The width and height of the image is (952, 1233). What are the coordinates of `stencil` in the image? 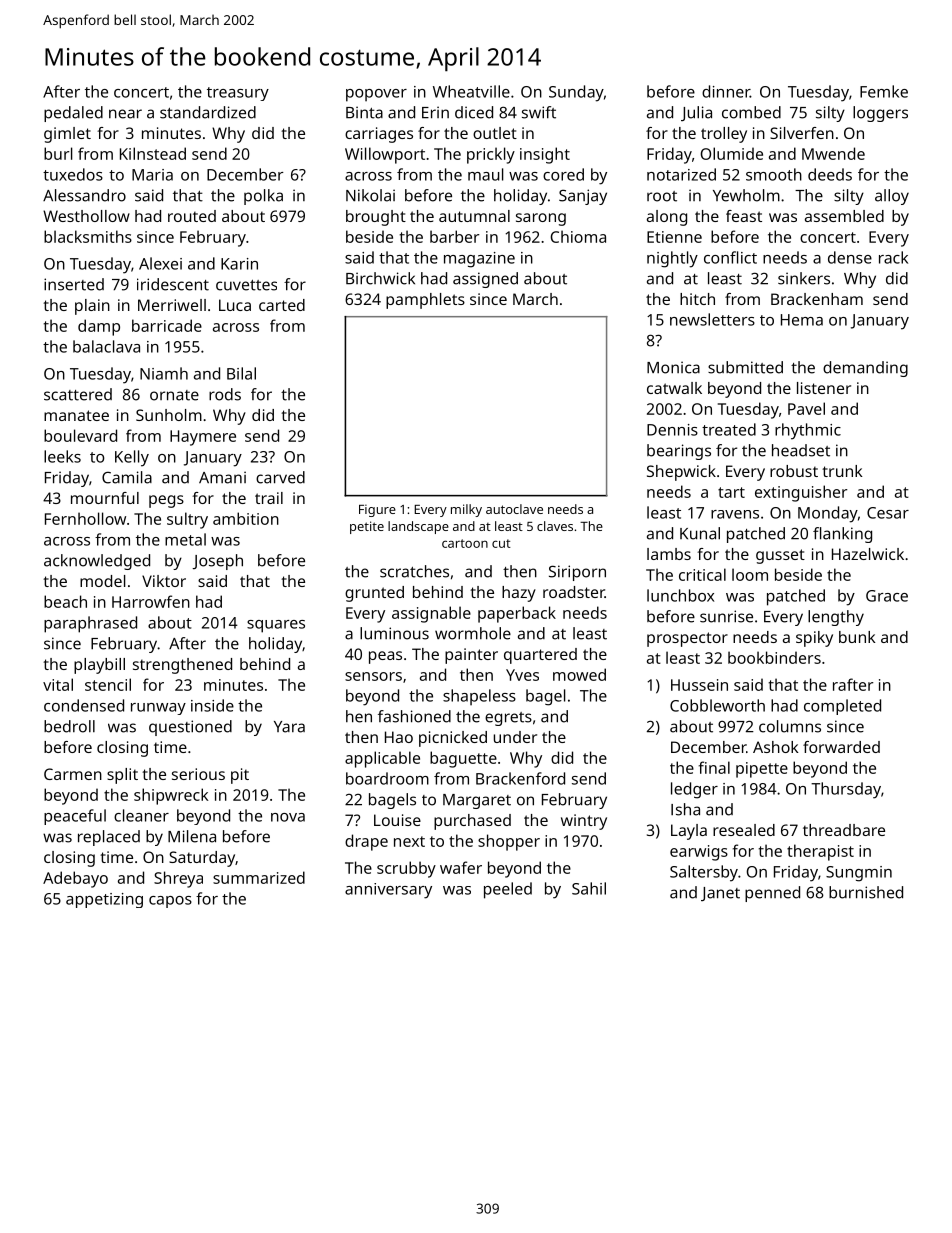 It's located at (108, 684).
